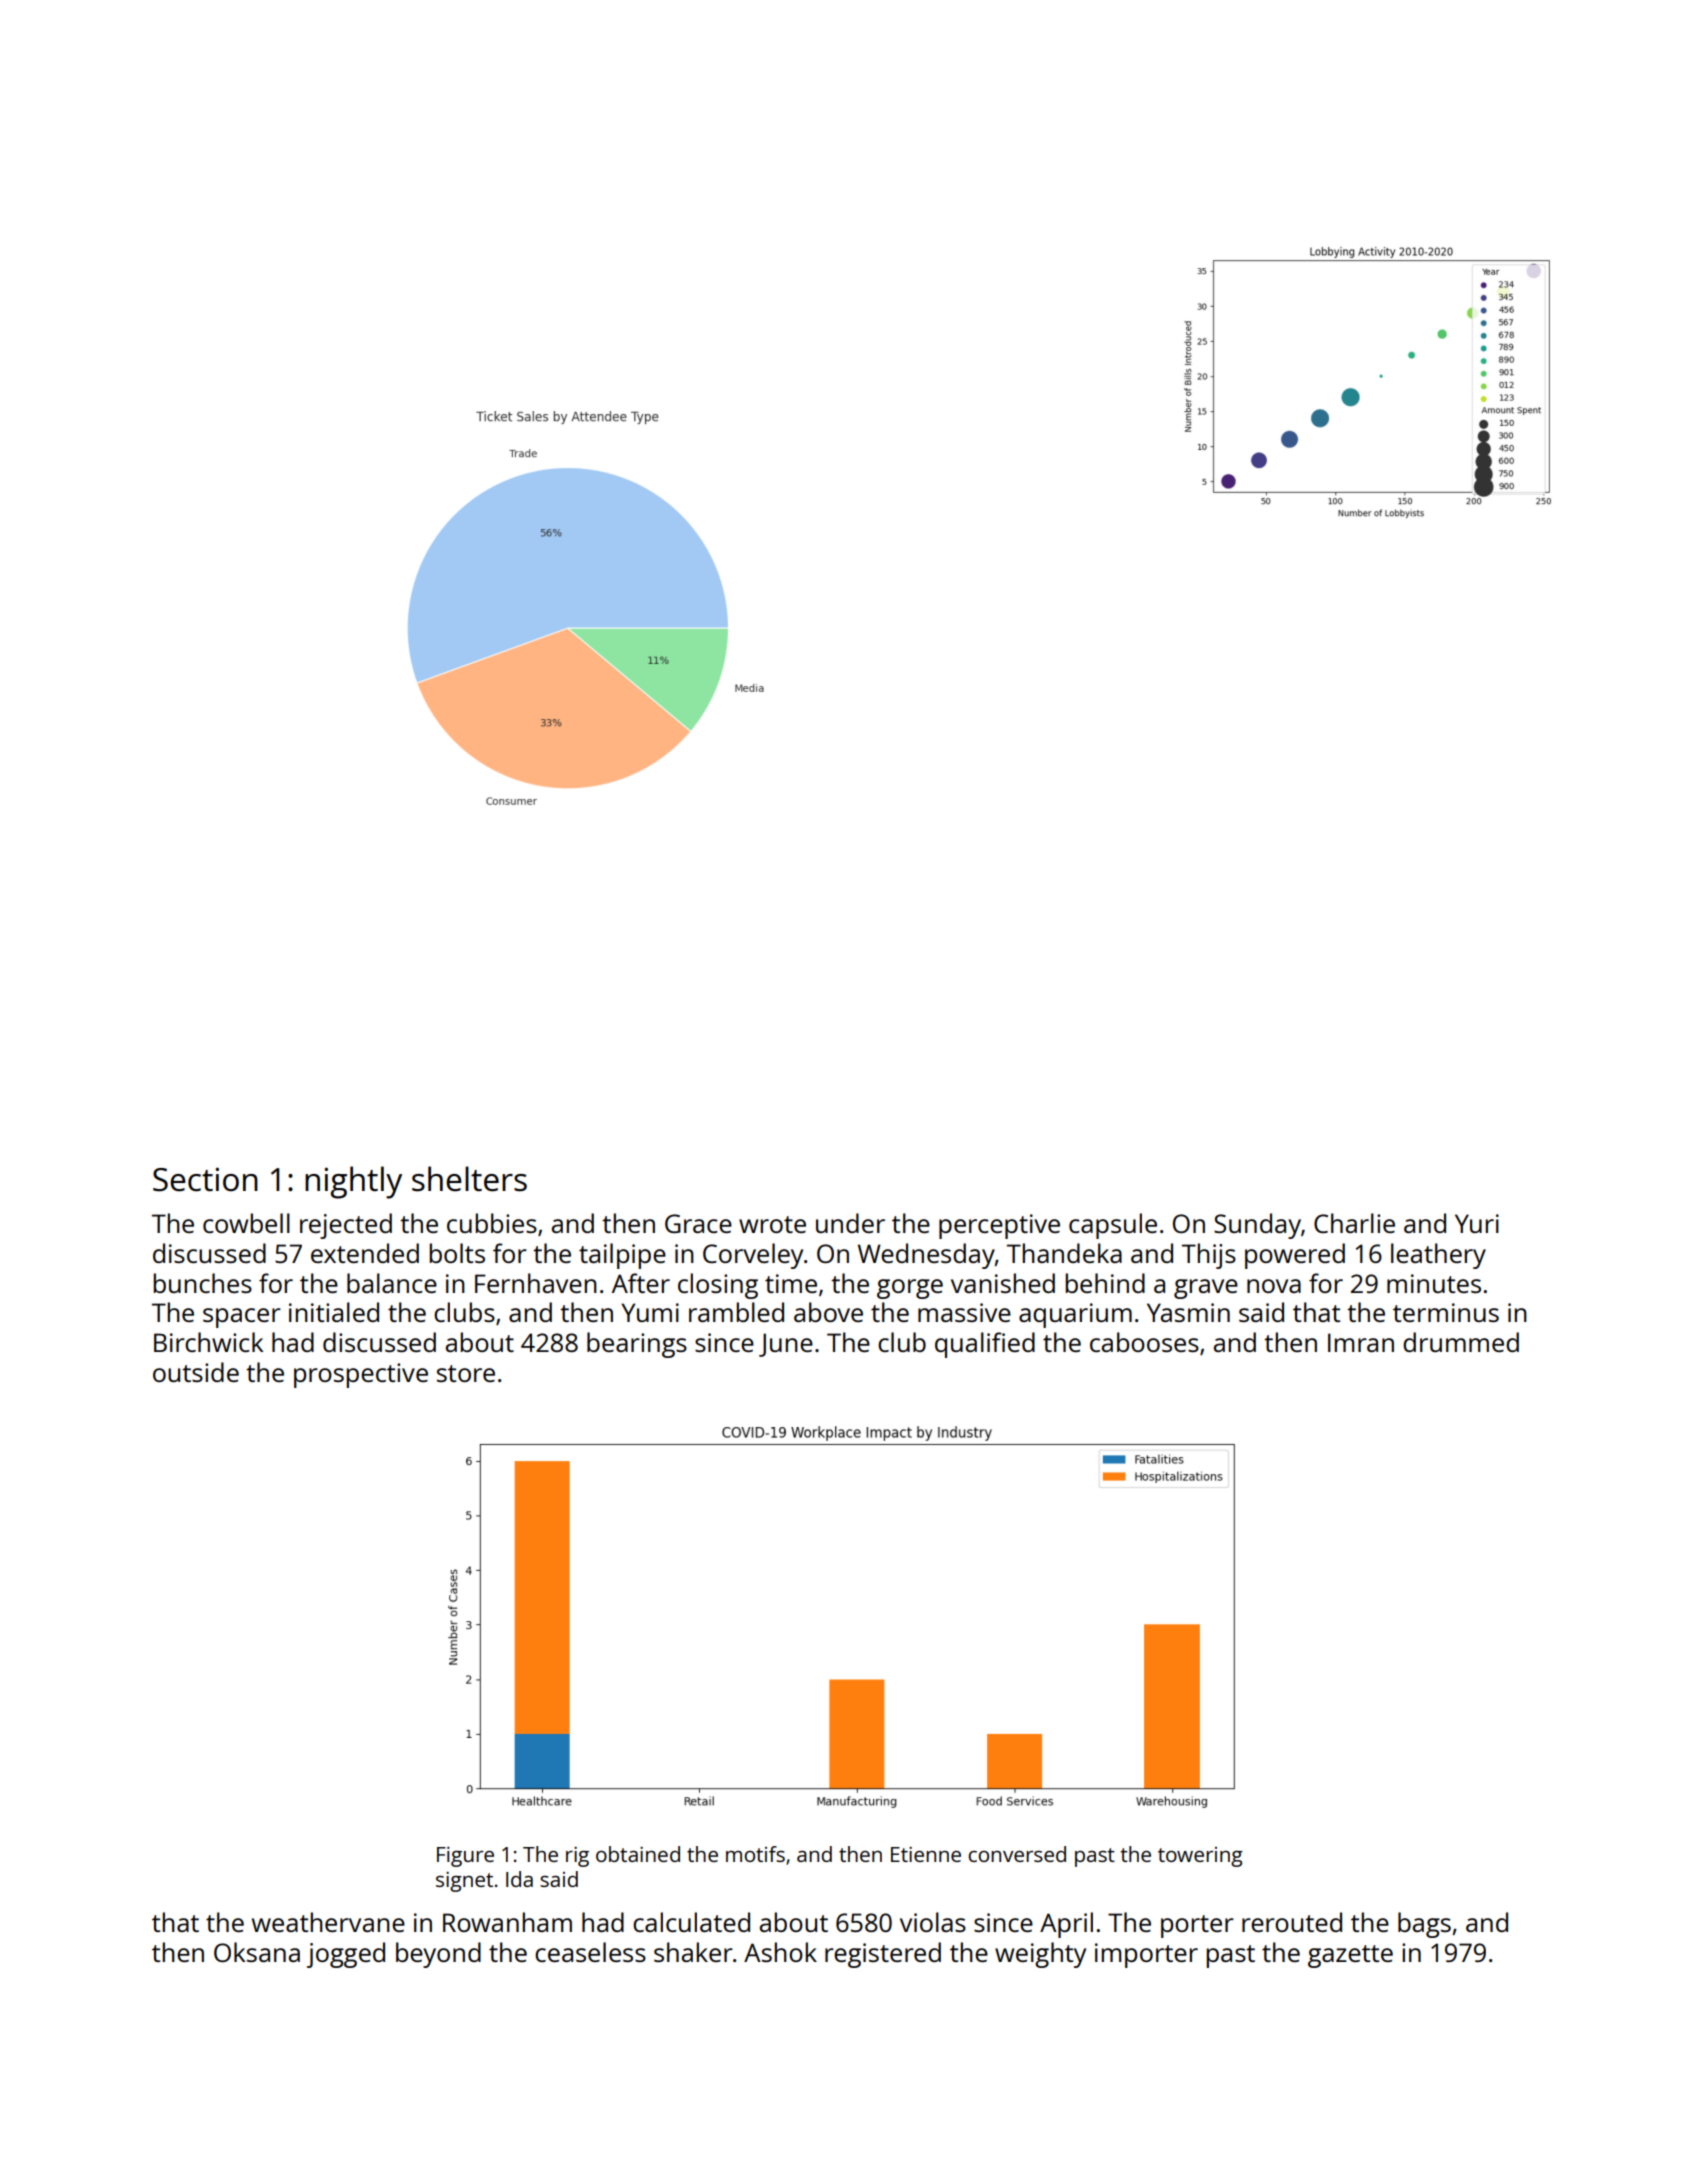  Describe the element at coordinates (353, 1182) in the screenshot. I see `nightly` at that location.
